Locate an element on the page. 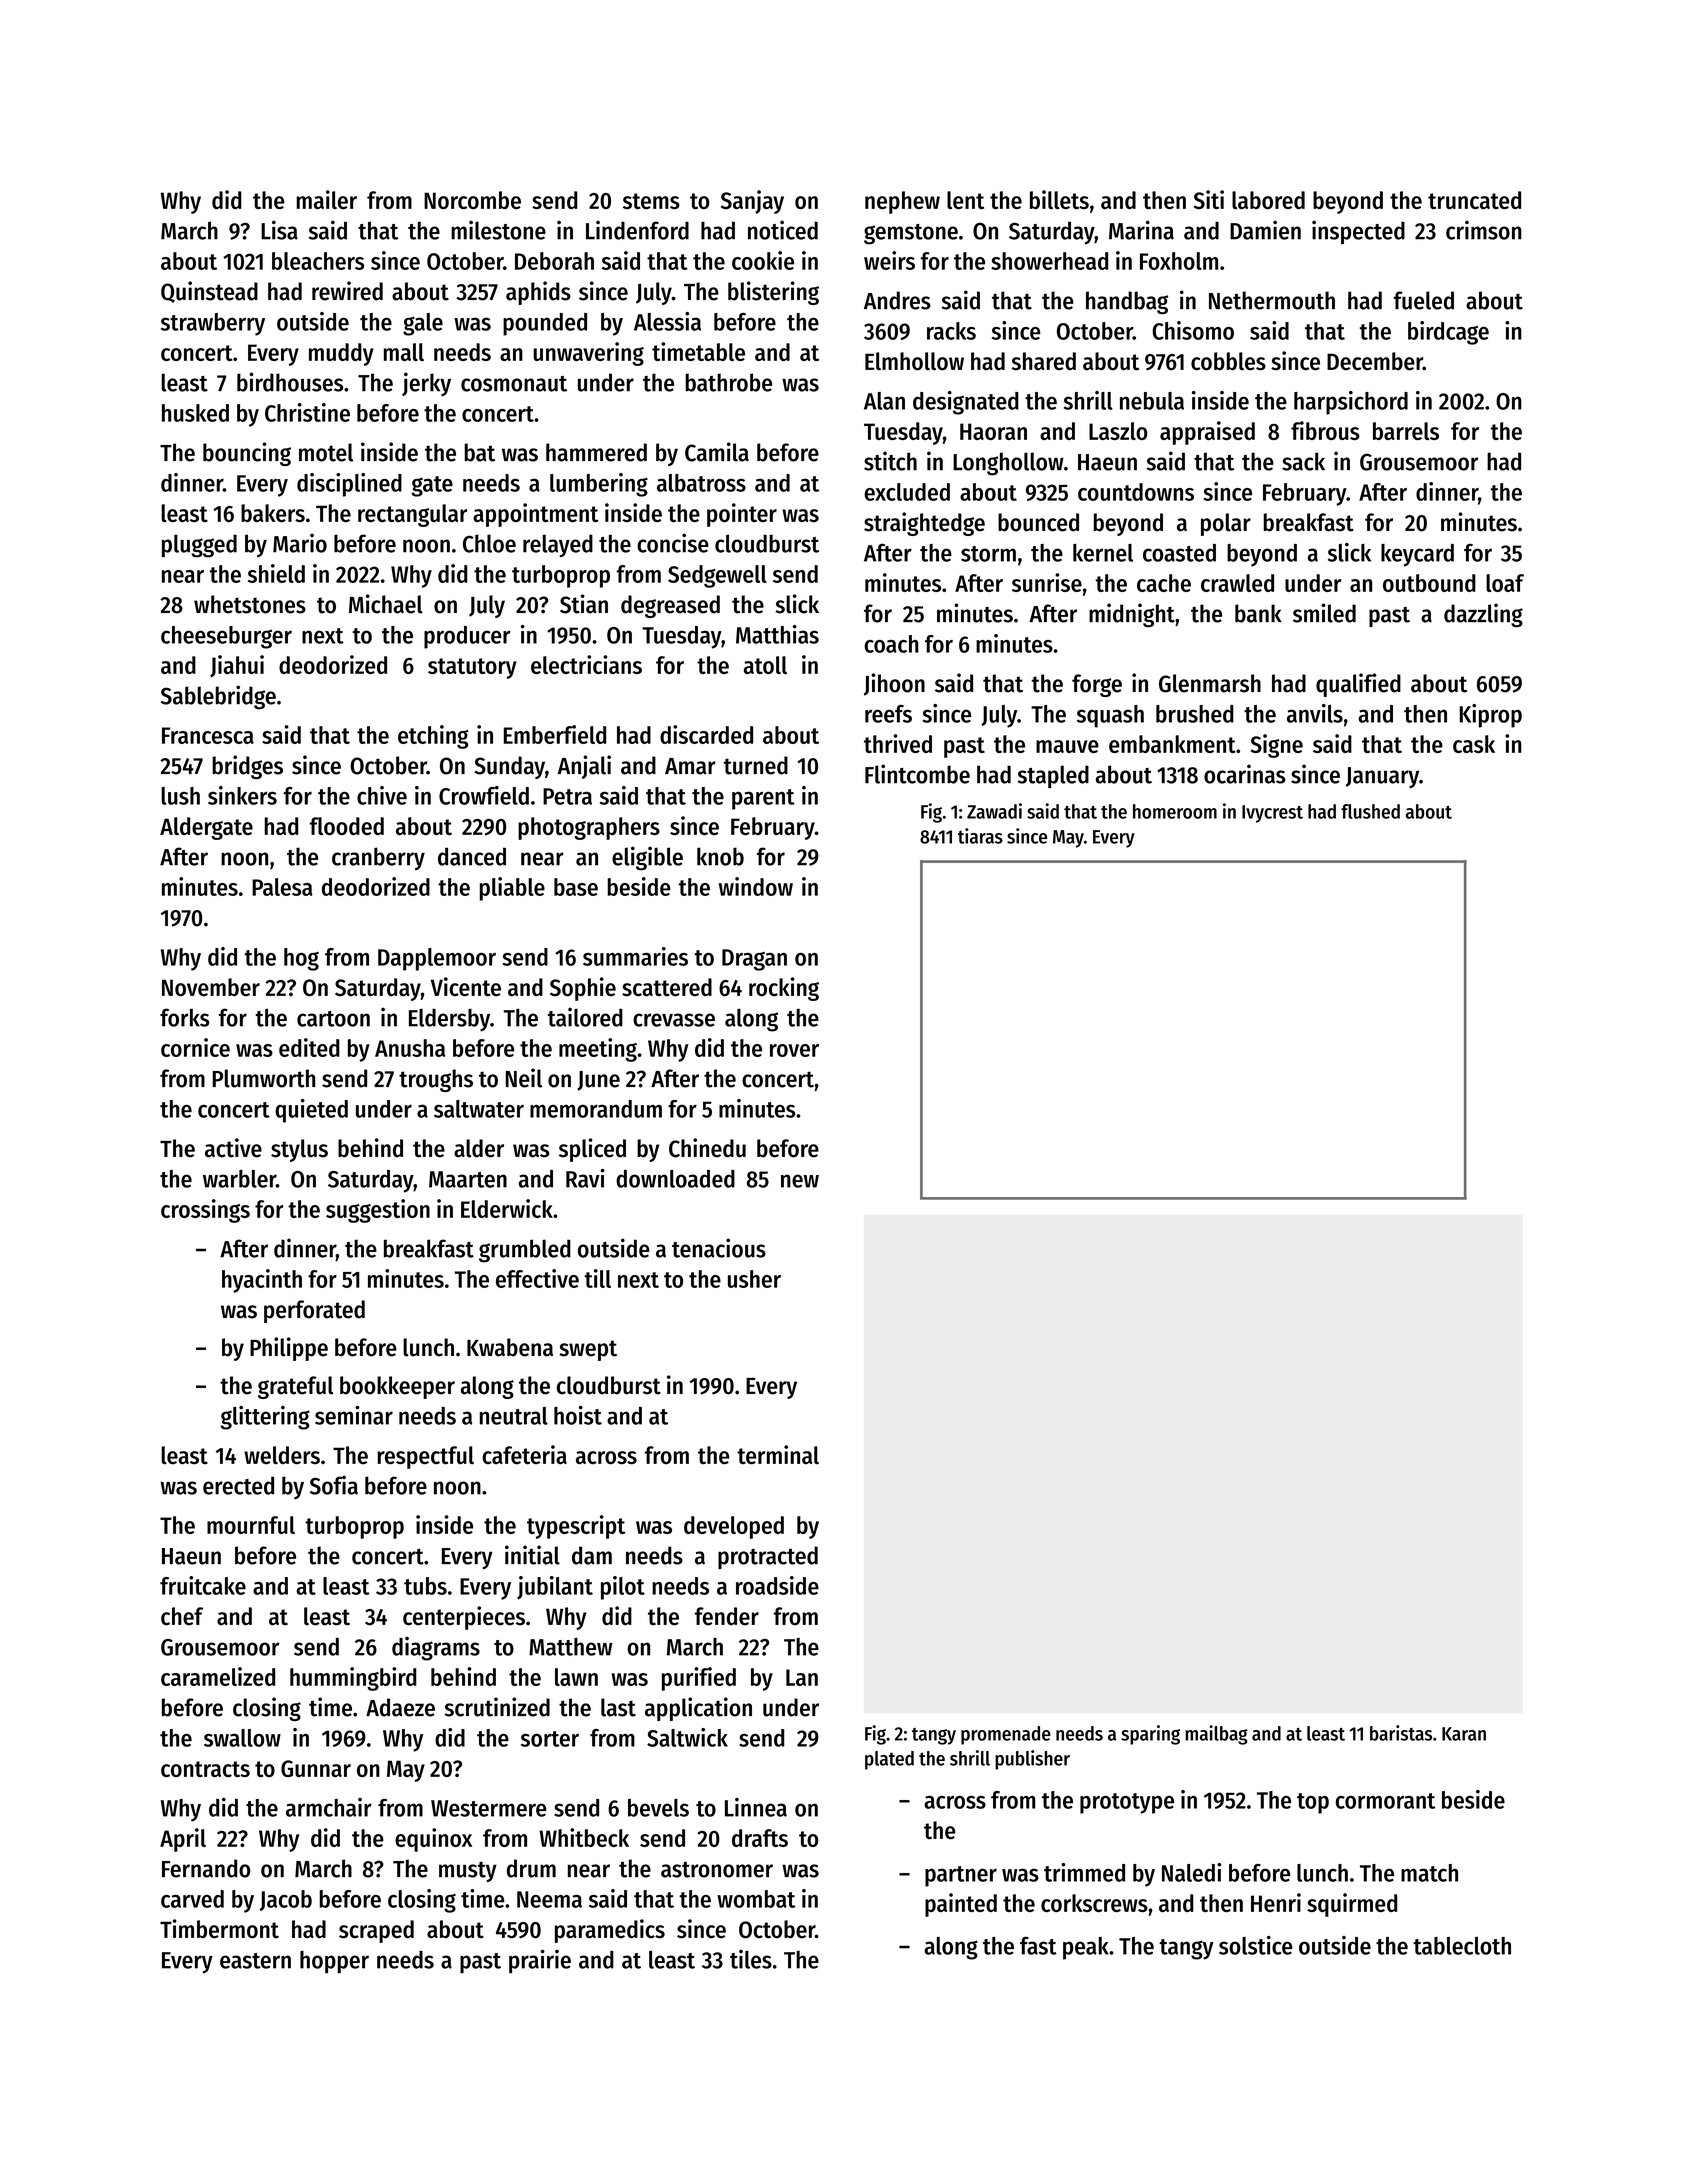 The width and height of the image is (1683, 2178). rover is located at coordinates (794, 1050).
